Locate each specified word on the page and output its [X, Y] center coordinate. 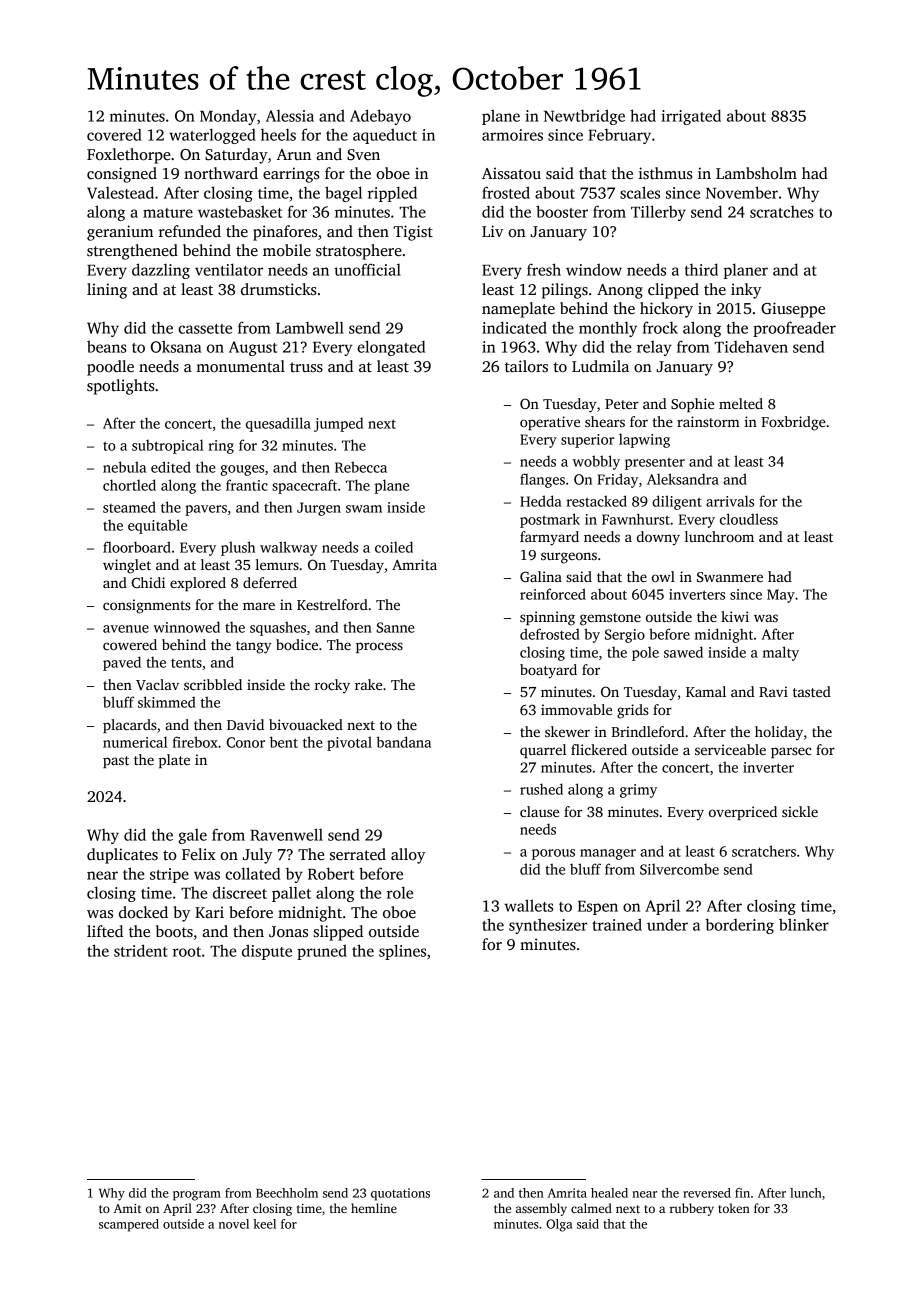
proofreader [794, 329]
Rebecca [361, 467]
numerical [135, 742]
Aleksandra [683, 479]
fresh [544, 269]
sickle [800, 811]
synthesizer [548, 926]
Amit [128, 1208]
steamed [129, 507]
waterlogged [212, 136]
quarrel [543, 751]
